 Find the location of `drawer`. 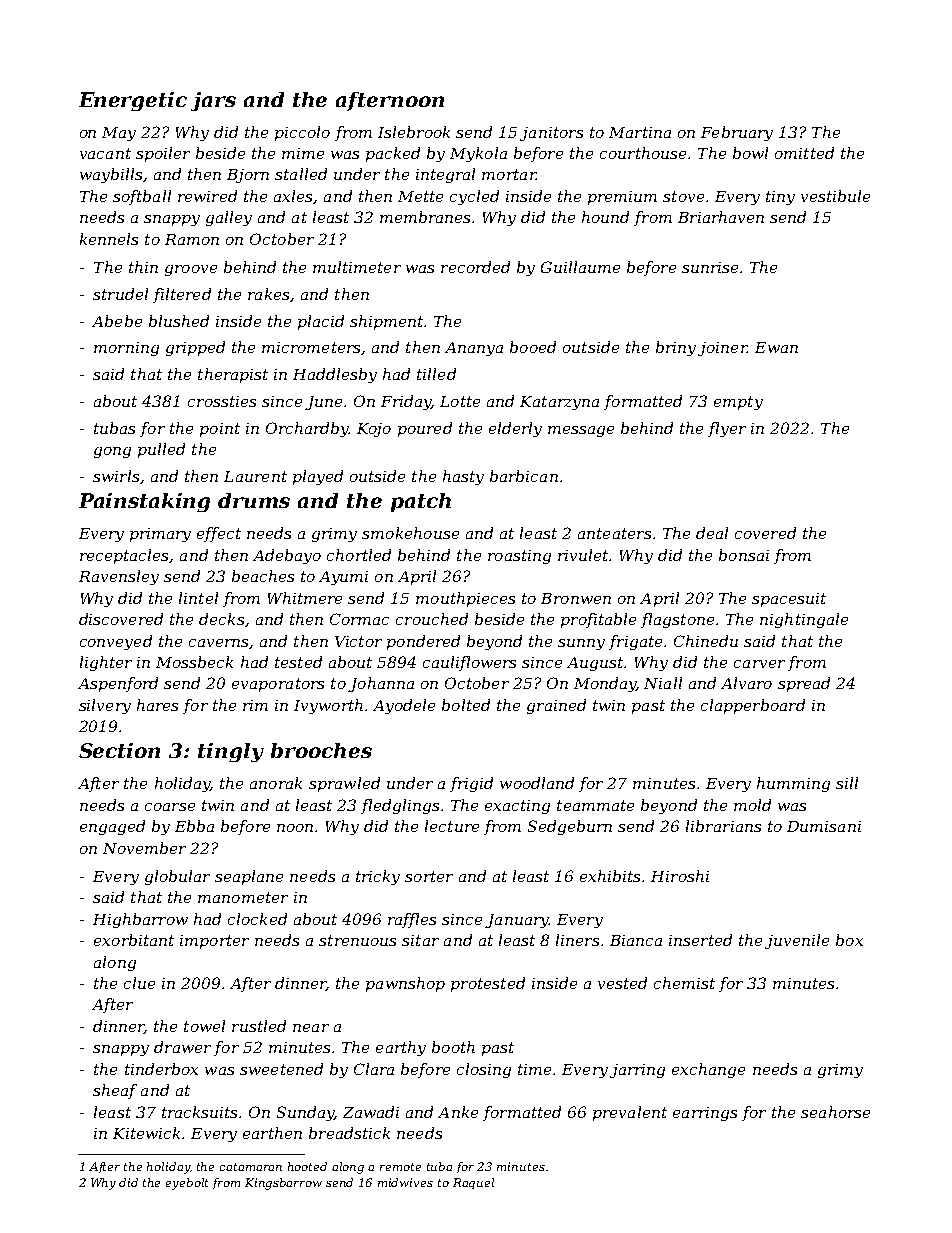

drawer is located at coordinates (182, 1047).
